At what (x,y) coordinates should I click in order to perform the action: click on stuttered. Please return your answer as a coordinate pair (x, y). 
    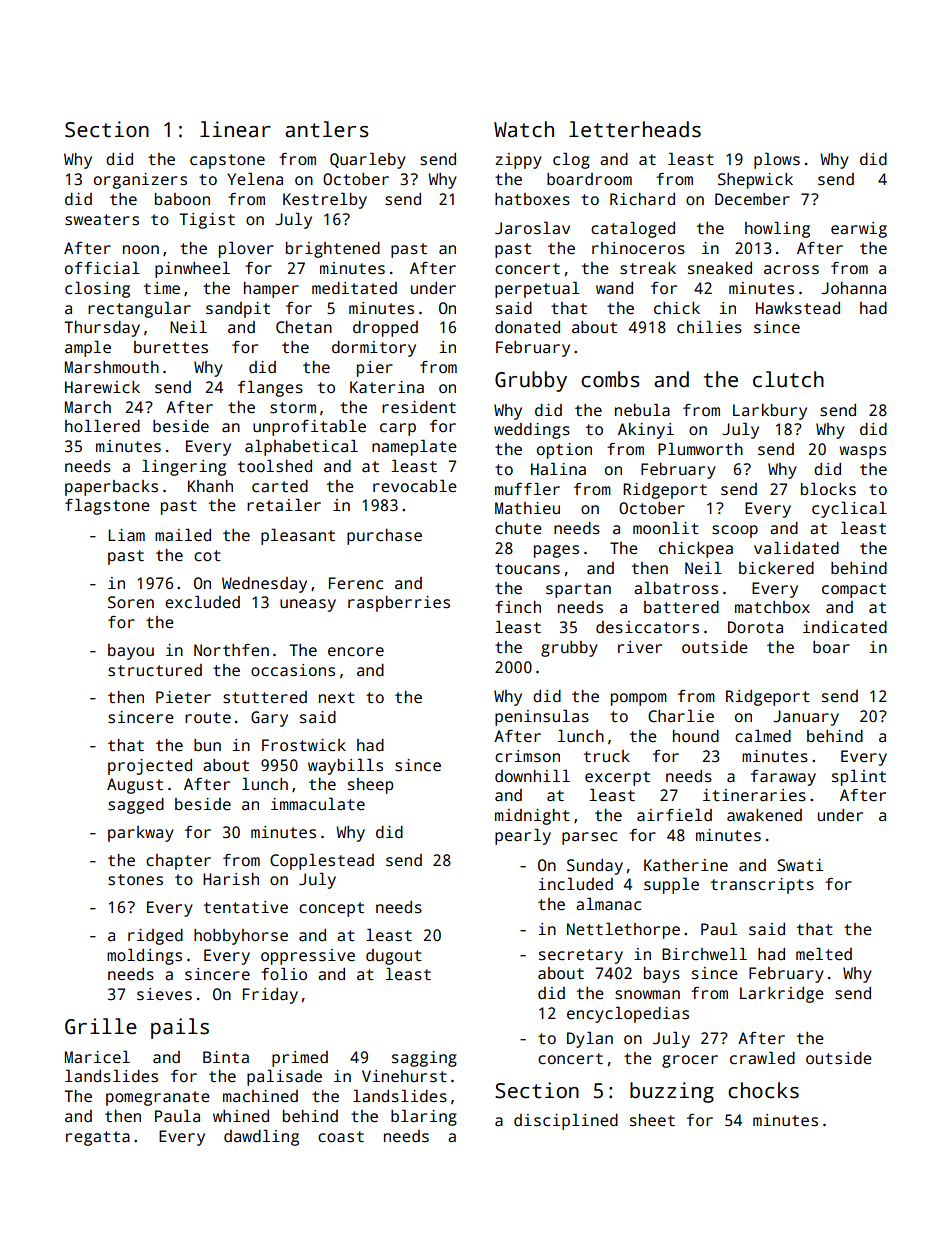
    Looking at the image, I should click on (265, 697).
